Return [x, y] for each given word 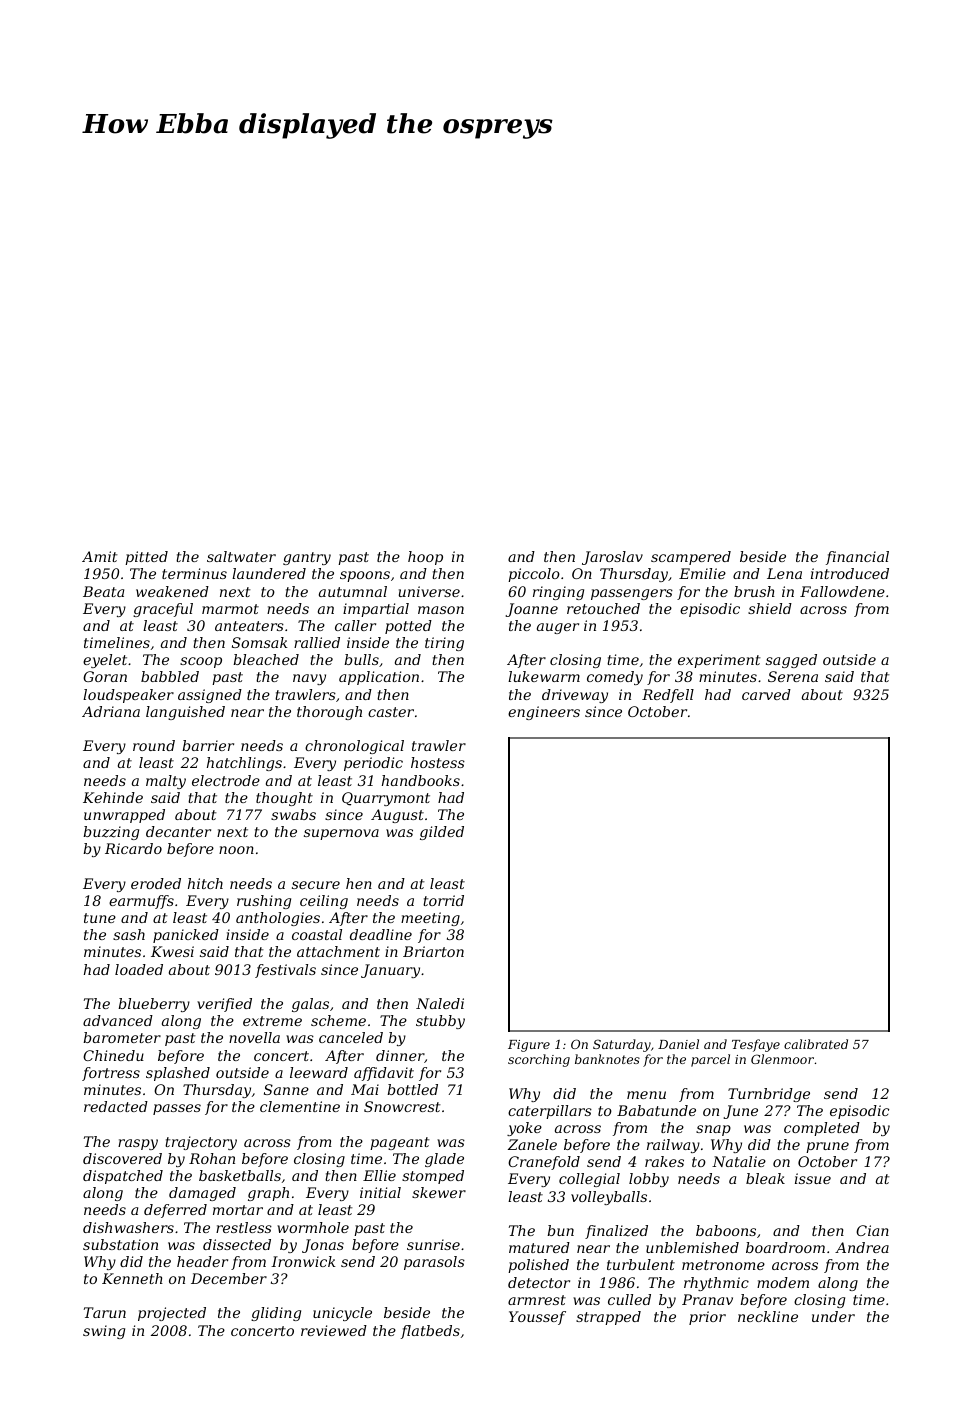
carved [766, 694]
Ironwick [303, 1261]
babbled [170, 676]
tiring [444, 644]
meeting [430, 919]
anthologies [278, 919]
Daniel [678, 1044]
